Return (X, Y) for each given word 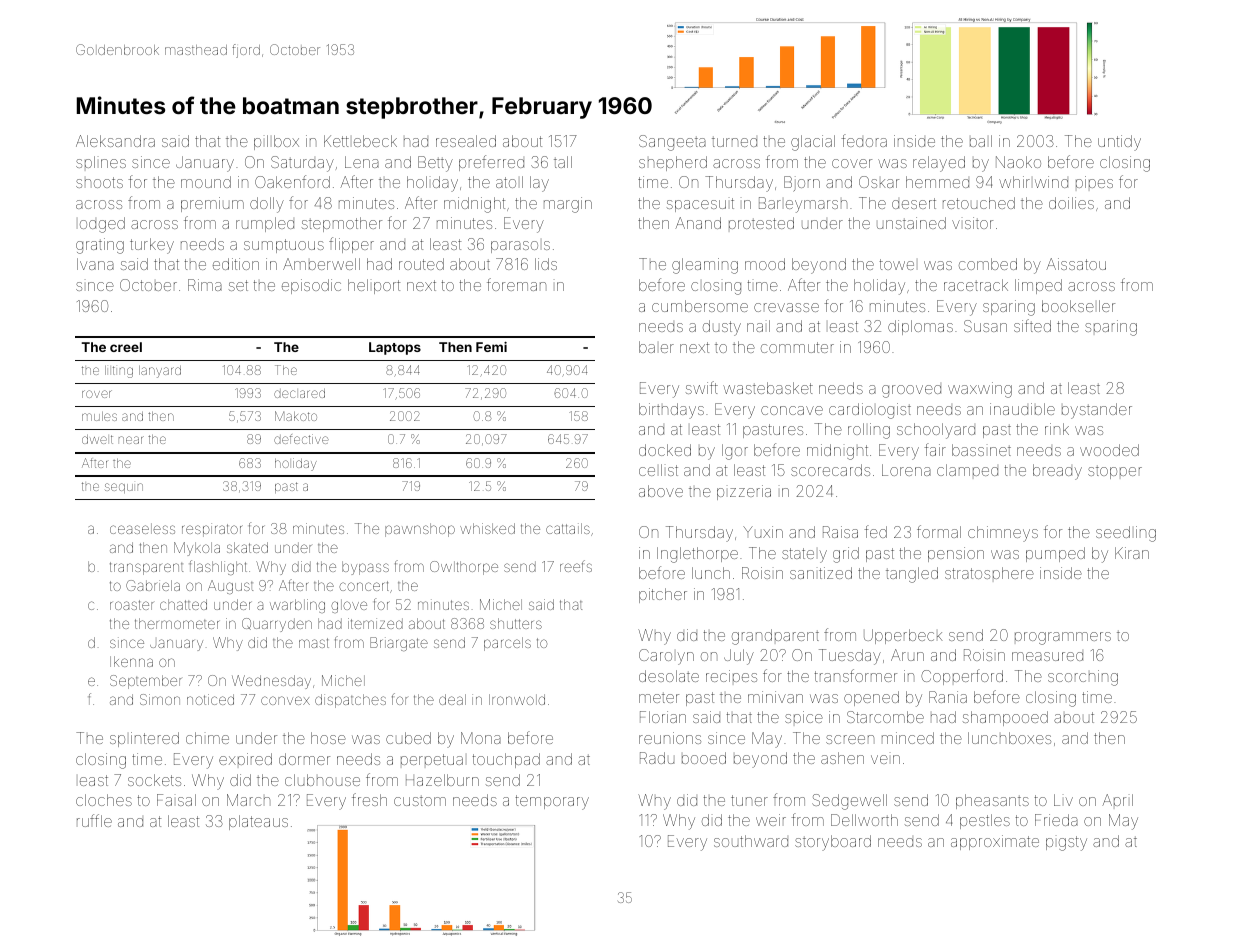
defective (301, 439)
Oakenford (292, 181)
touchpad (506, 760)
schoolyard (936, 431)
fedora (864, 140)
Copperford (962, 677)
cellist (658, 470)
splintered (144, 739)
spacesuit (700, 205)
